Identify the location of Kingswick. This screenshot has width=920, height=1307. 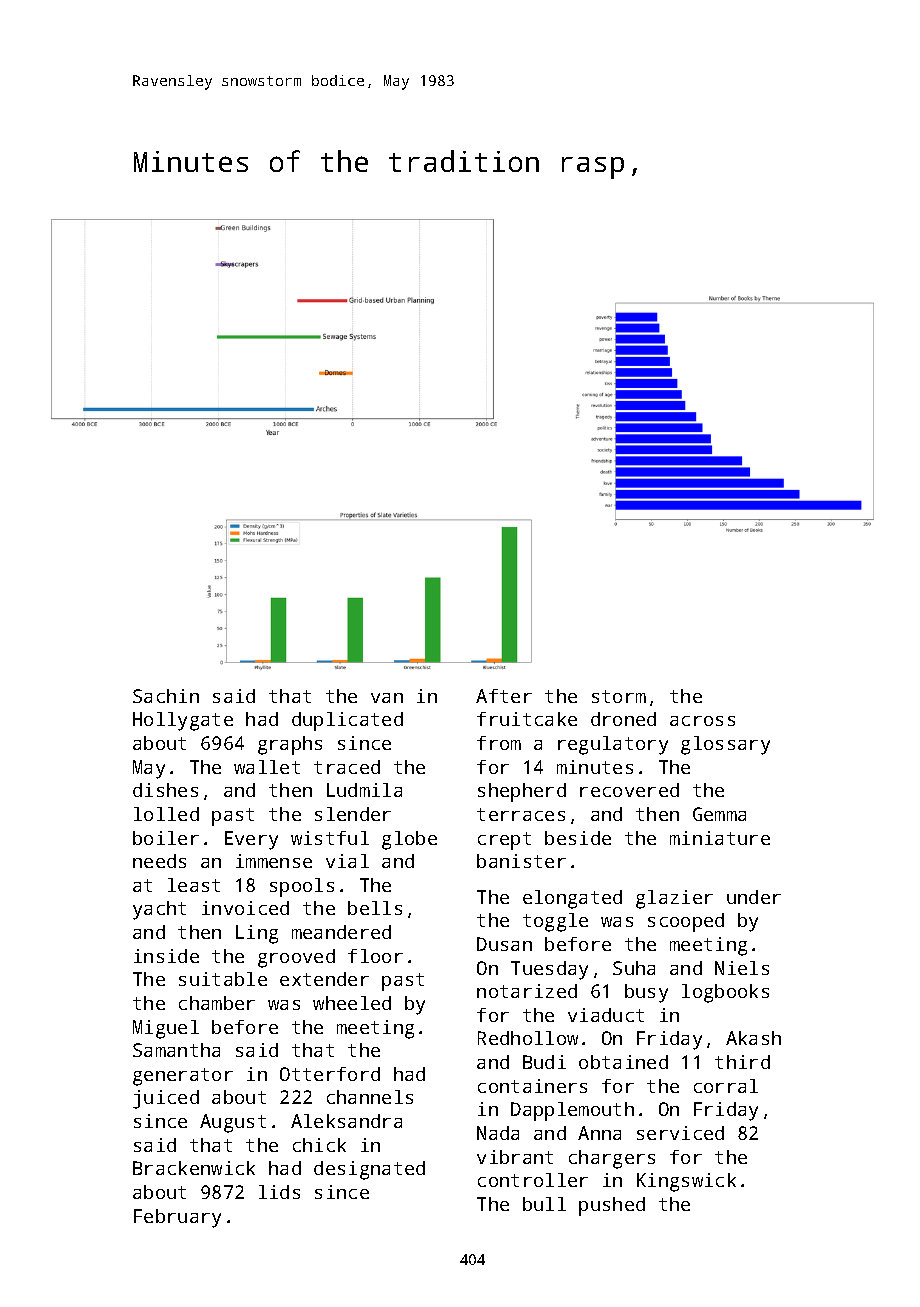
(686, 1182).
